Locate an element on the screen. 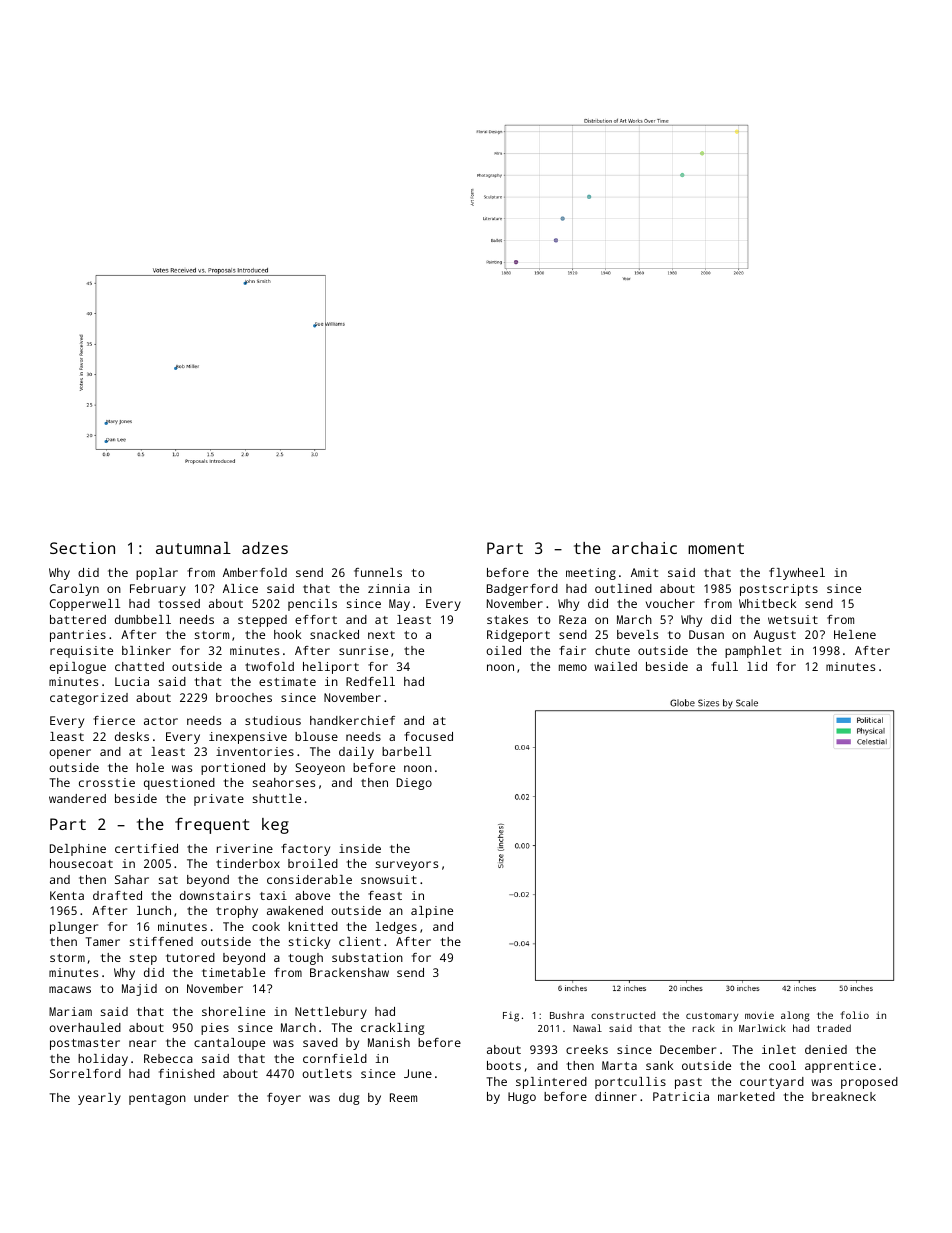 The width and height of the screenshot is (952, 1233). folio is located at coordinates (854, 1015).
